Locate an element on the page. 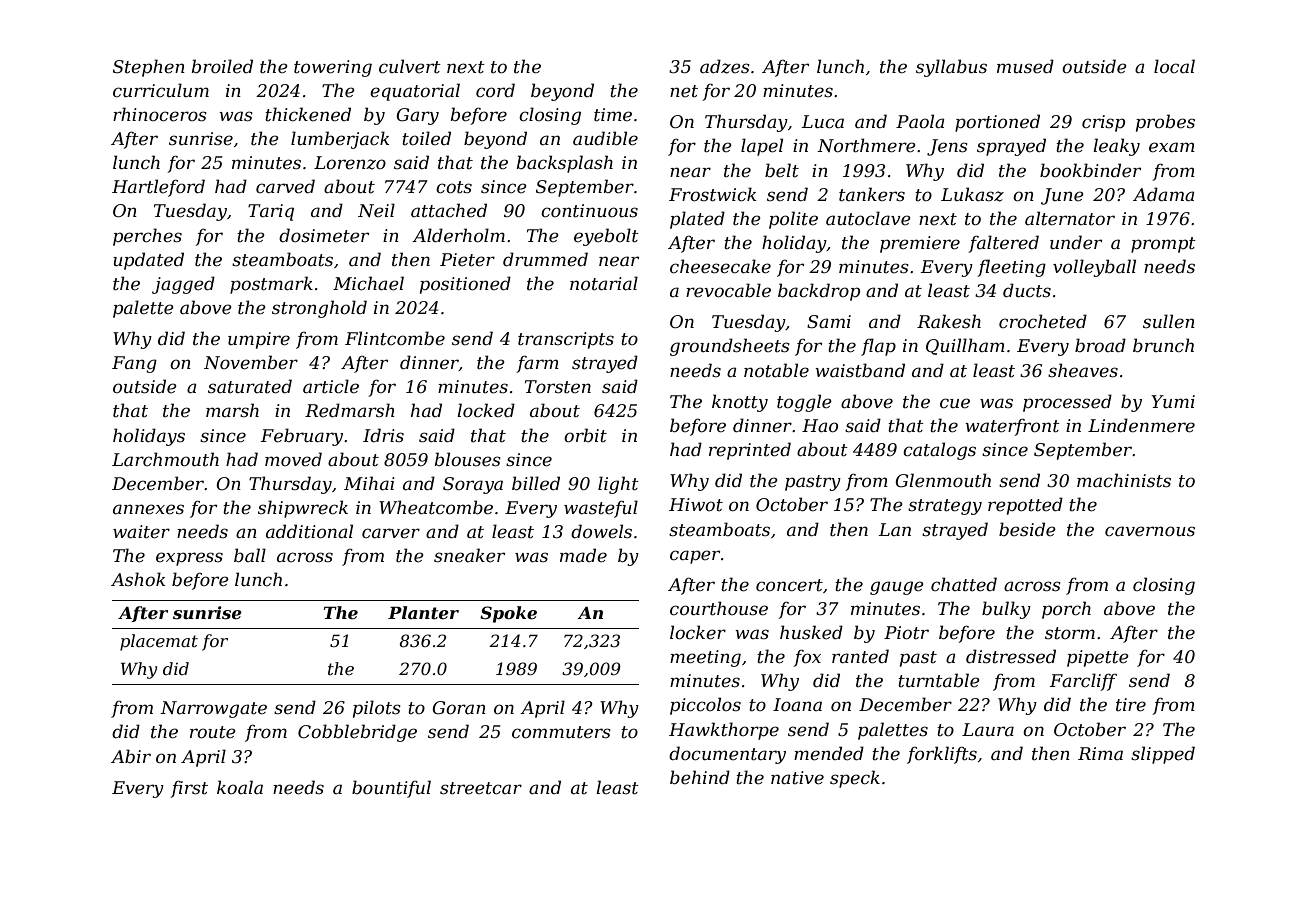  prompt is located at coordinates (1163, 245).
